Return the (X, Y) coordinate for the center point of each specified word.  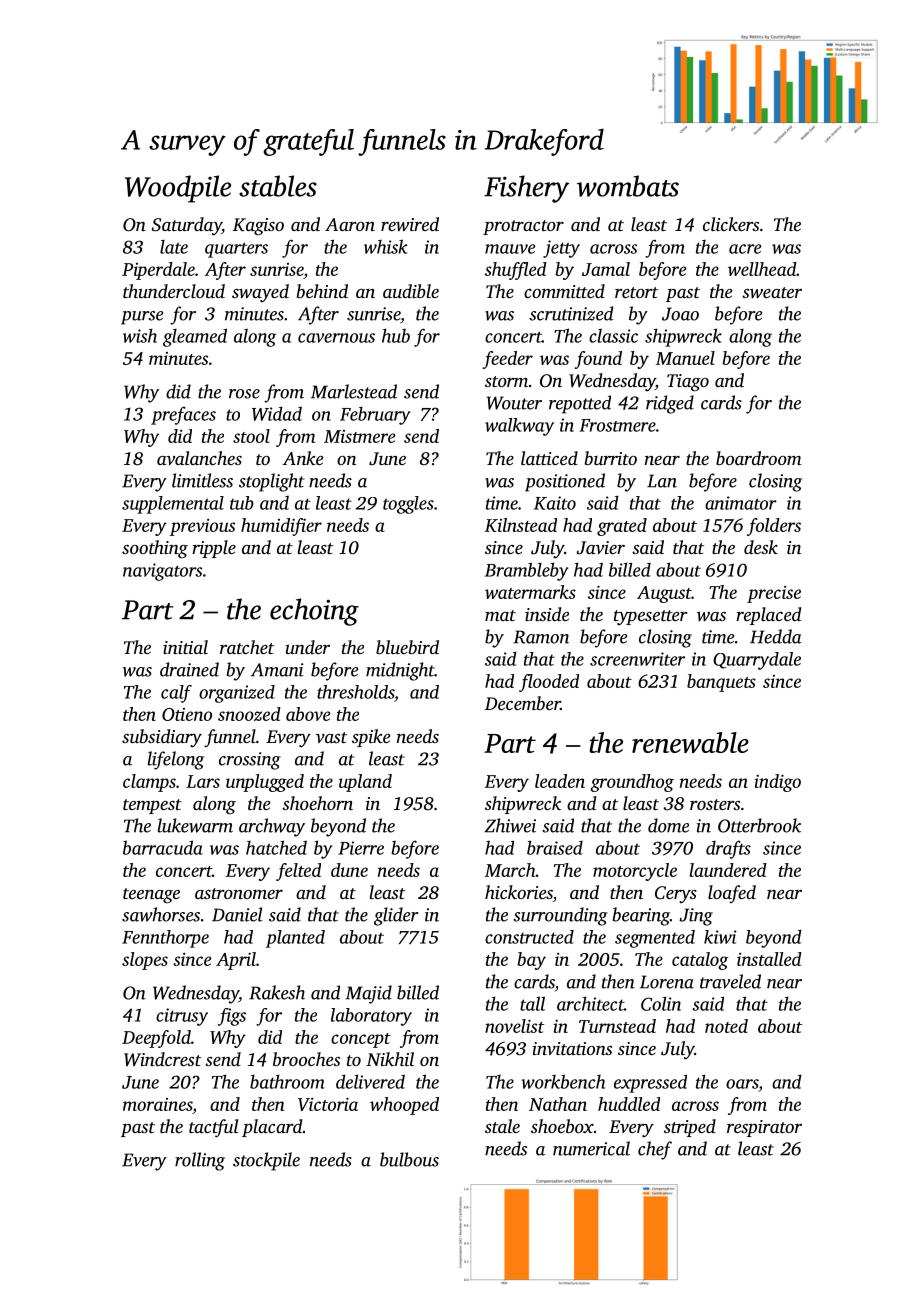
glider (396, 916)
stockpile (266, 1161)
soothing (155, 549)
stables (278, 186)
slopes (145, 961)
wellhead (762, 269)
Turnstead (617, 1026)
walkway (519, 427)
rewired (410, 224)
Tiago (688, 383)
